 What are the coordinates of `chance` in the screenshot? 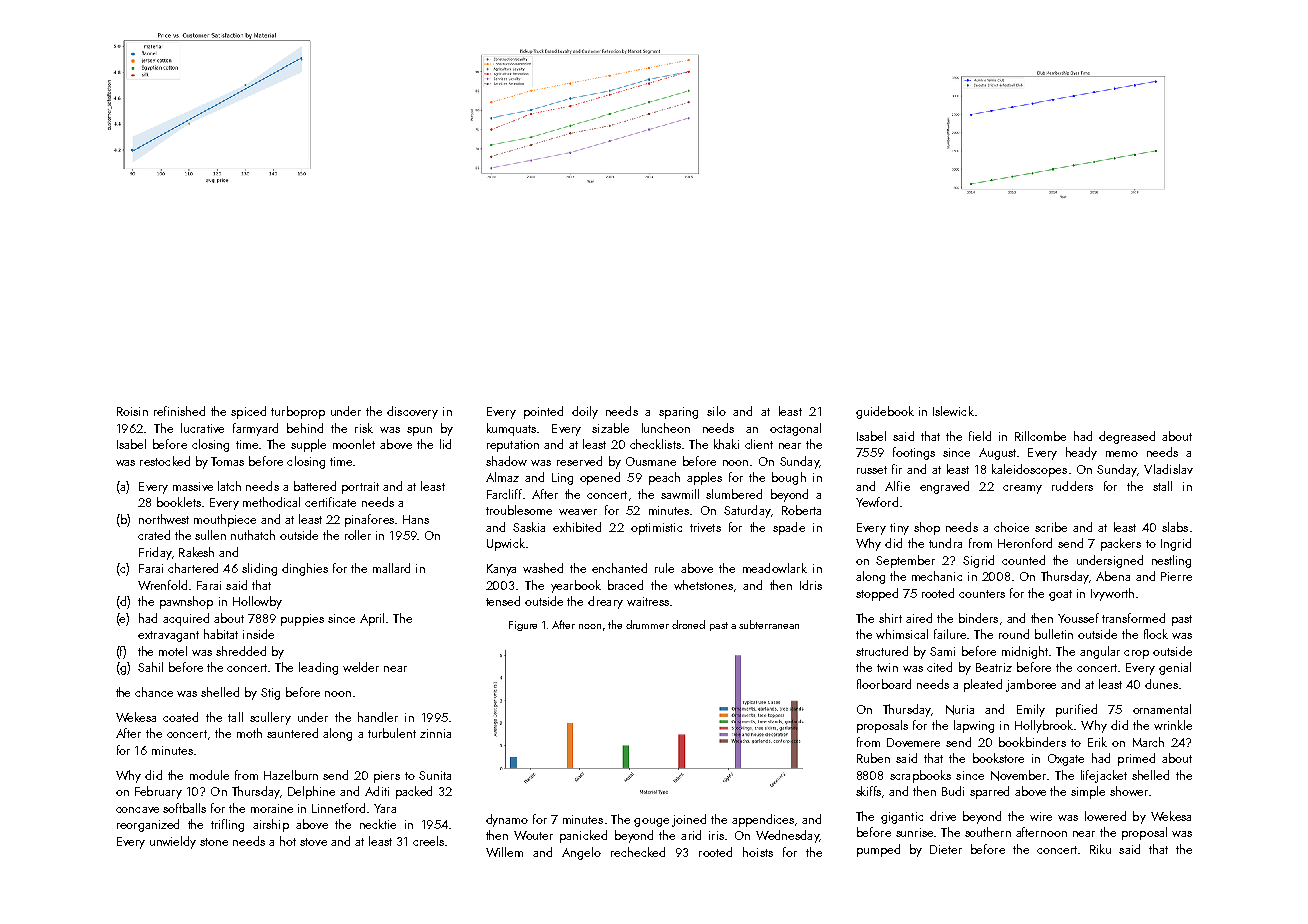 It's located at (154, 692).
